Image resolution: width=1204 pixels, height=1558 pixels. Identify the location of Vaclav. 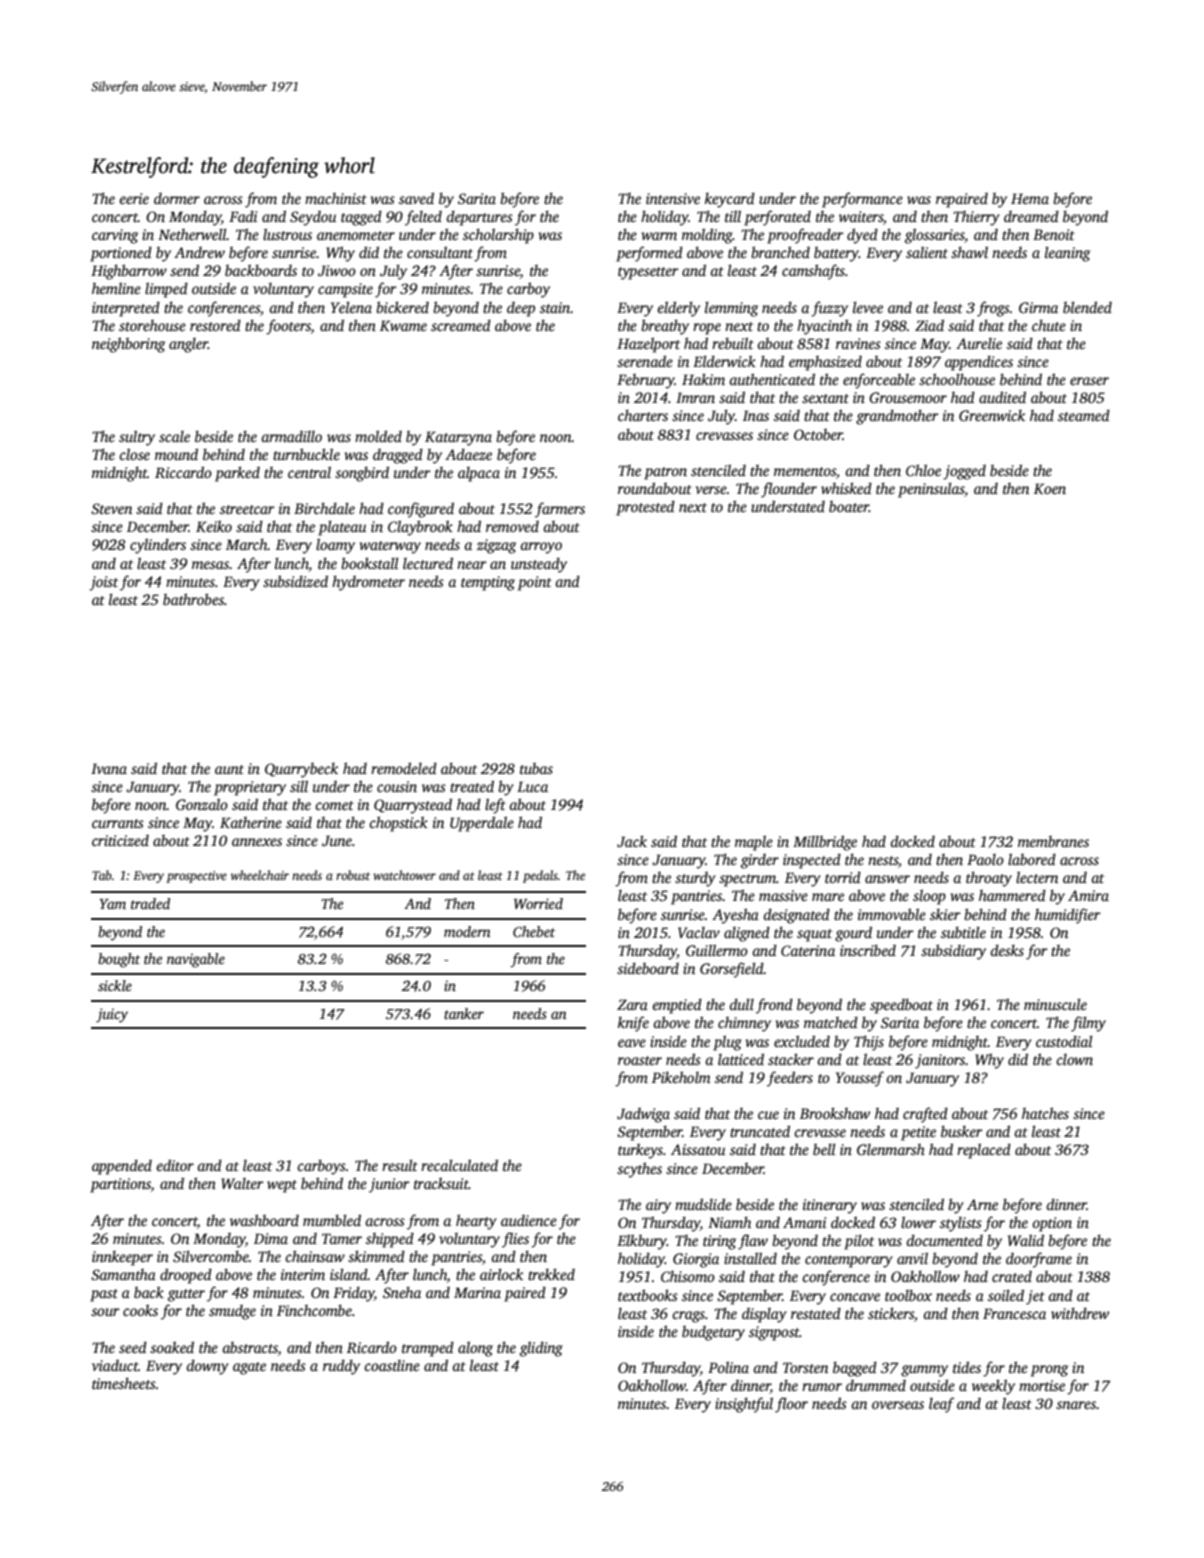
(699, 932).
